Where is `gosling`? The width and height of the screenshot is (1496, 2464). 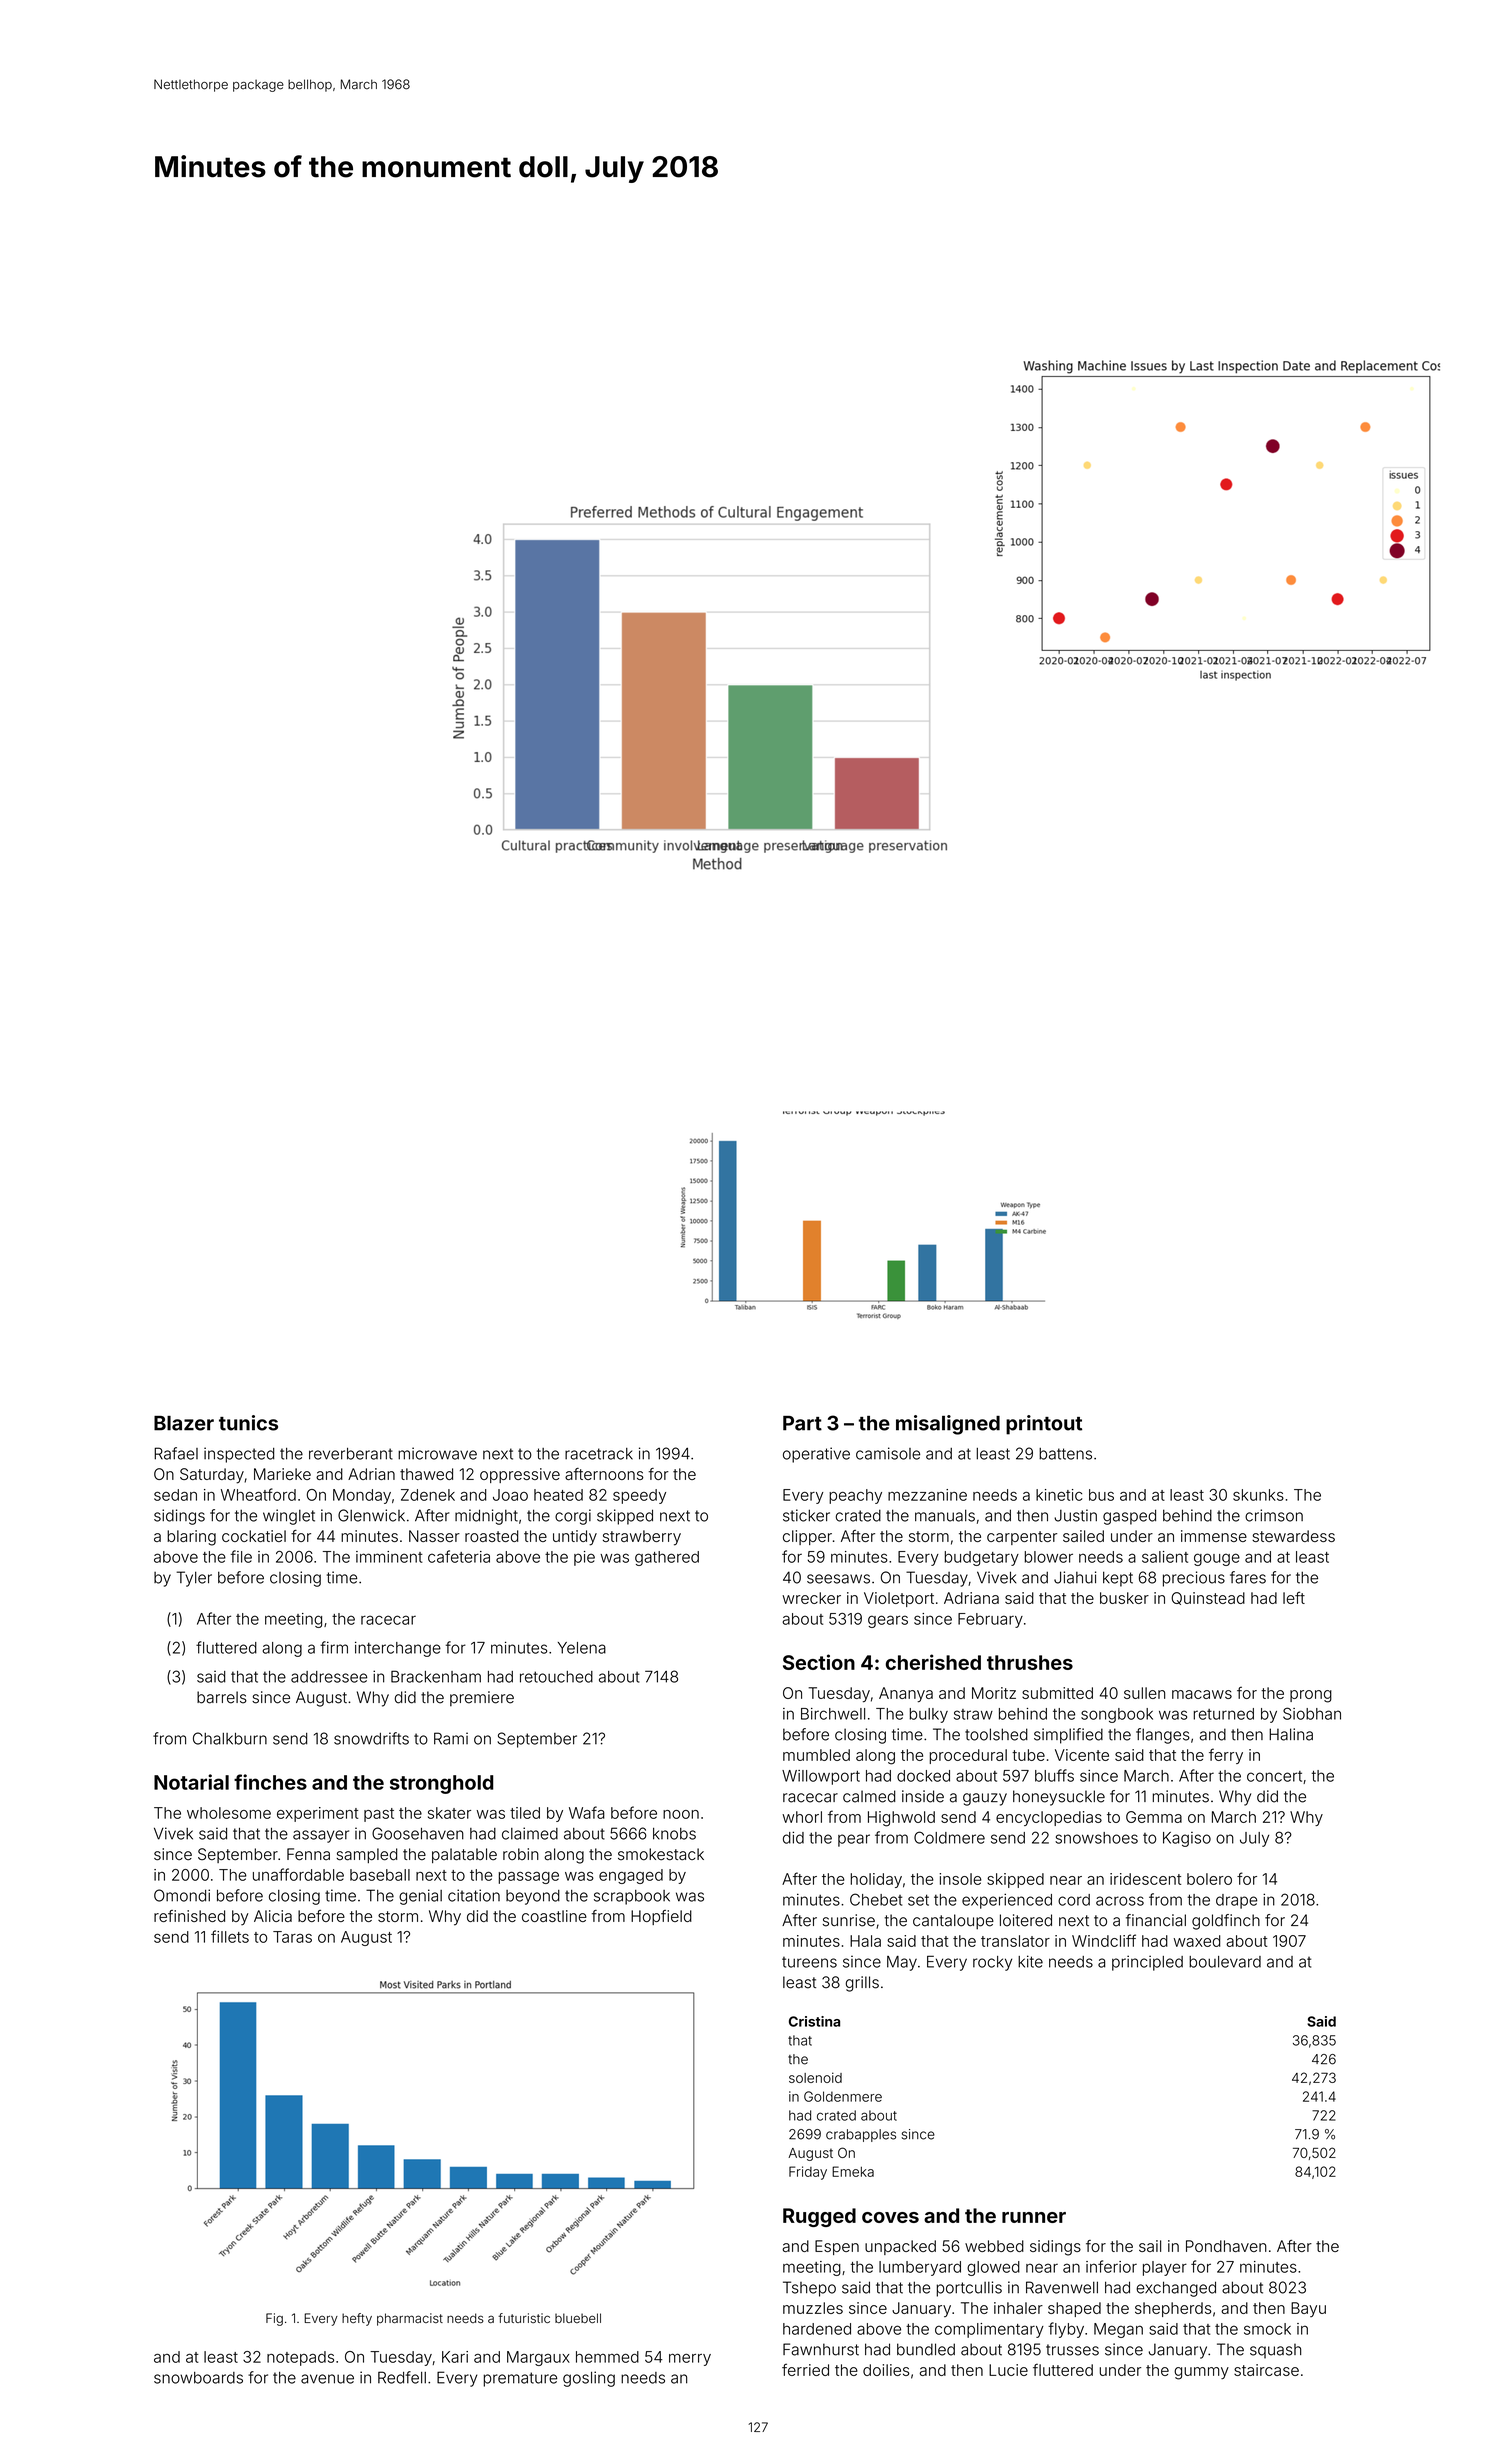
gosling is located at coordinates (589, 2379).
